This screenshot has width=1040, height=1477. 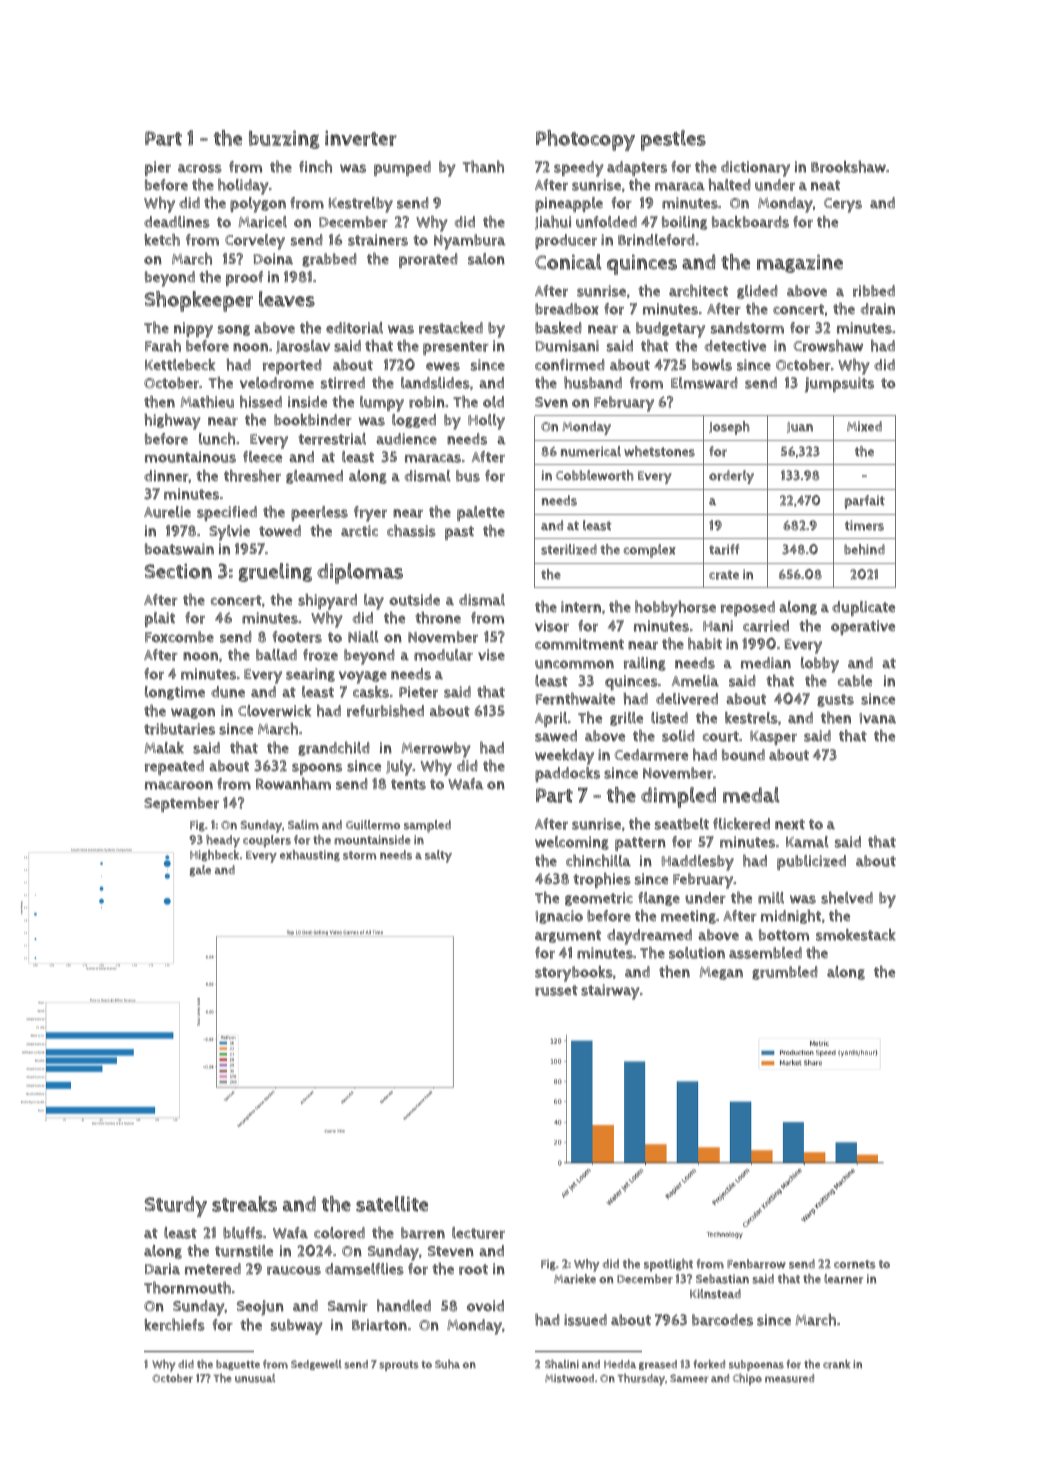 I want to click on buzzing, so click(x=284, y=139).
